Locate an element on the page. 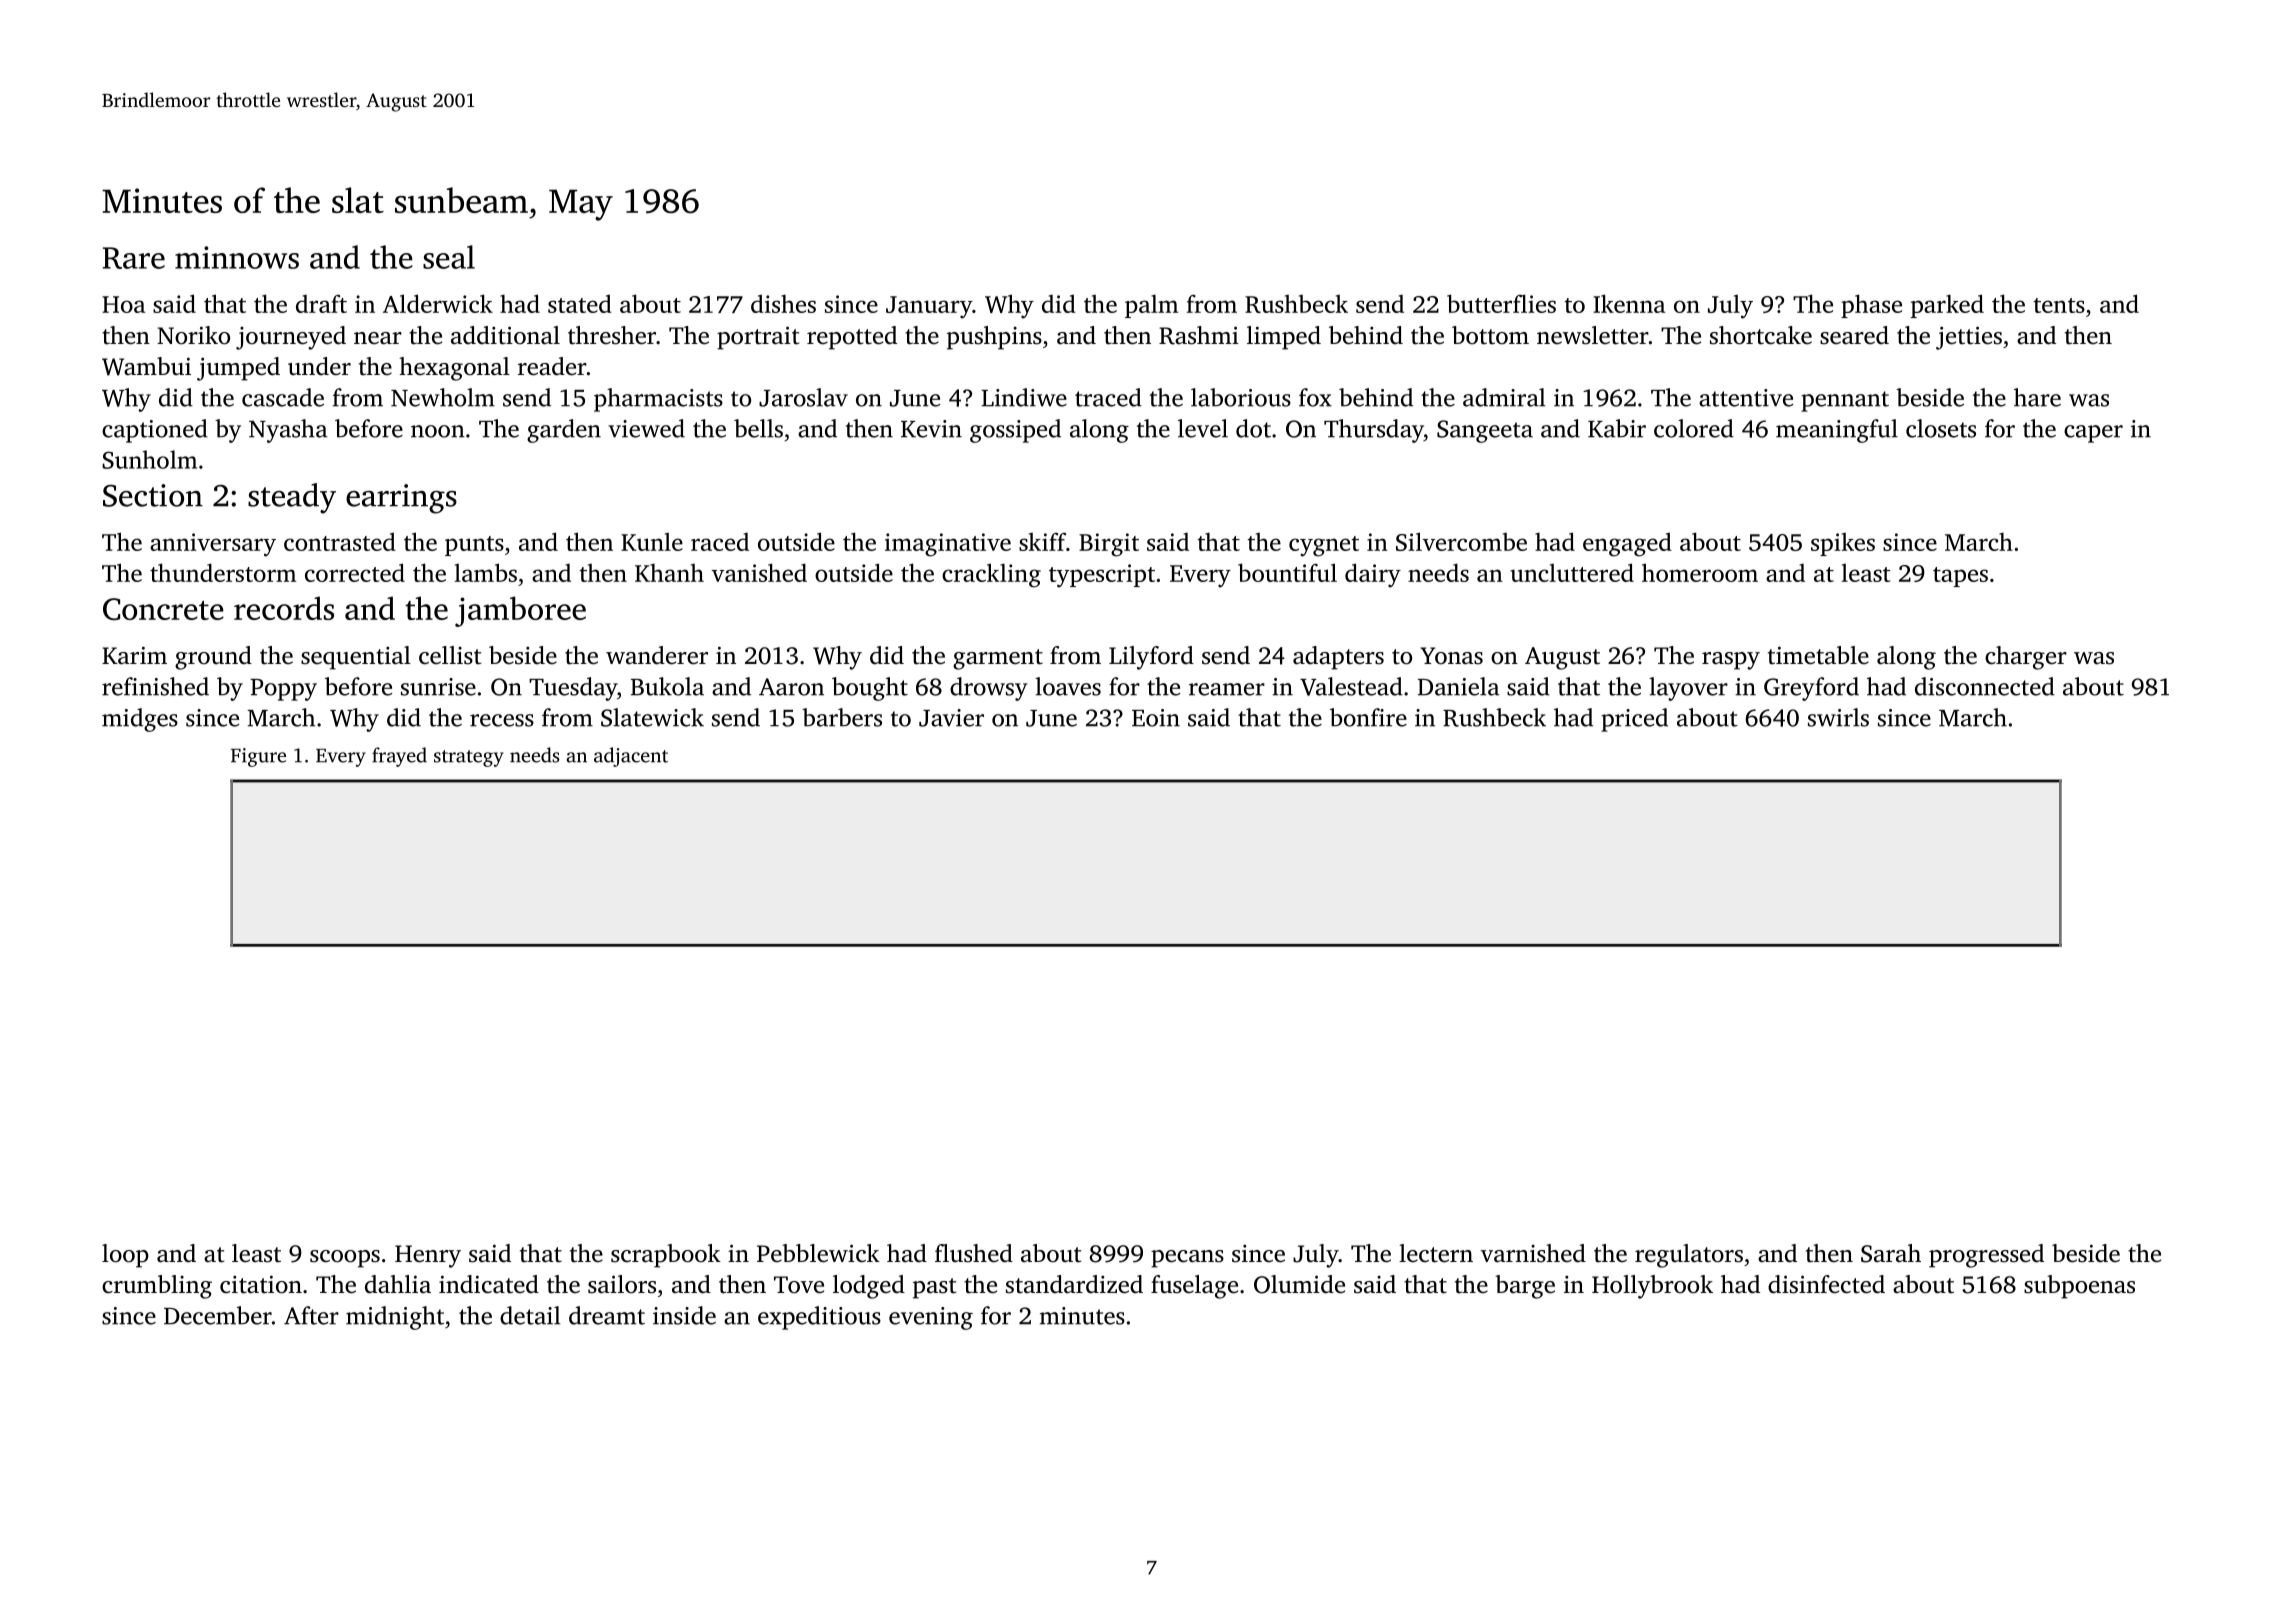 Image resolution: width=2292 pixels, height=1620 pixels. Pebblewick is located at coordinates (818, 1253).
